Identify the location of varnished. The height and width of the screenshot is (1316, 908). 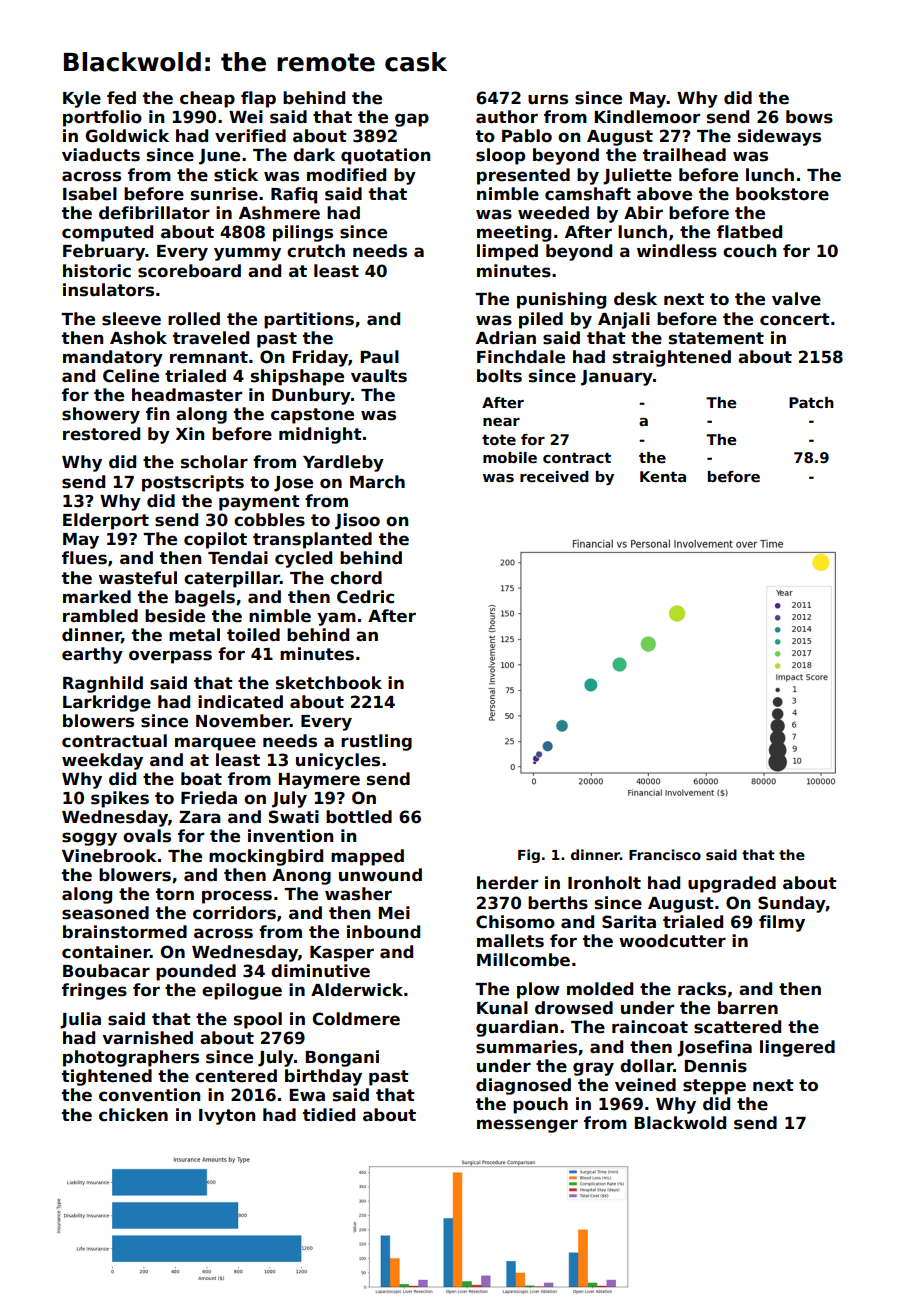
(147, 1038).
